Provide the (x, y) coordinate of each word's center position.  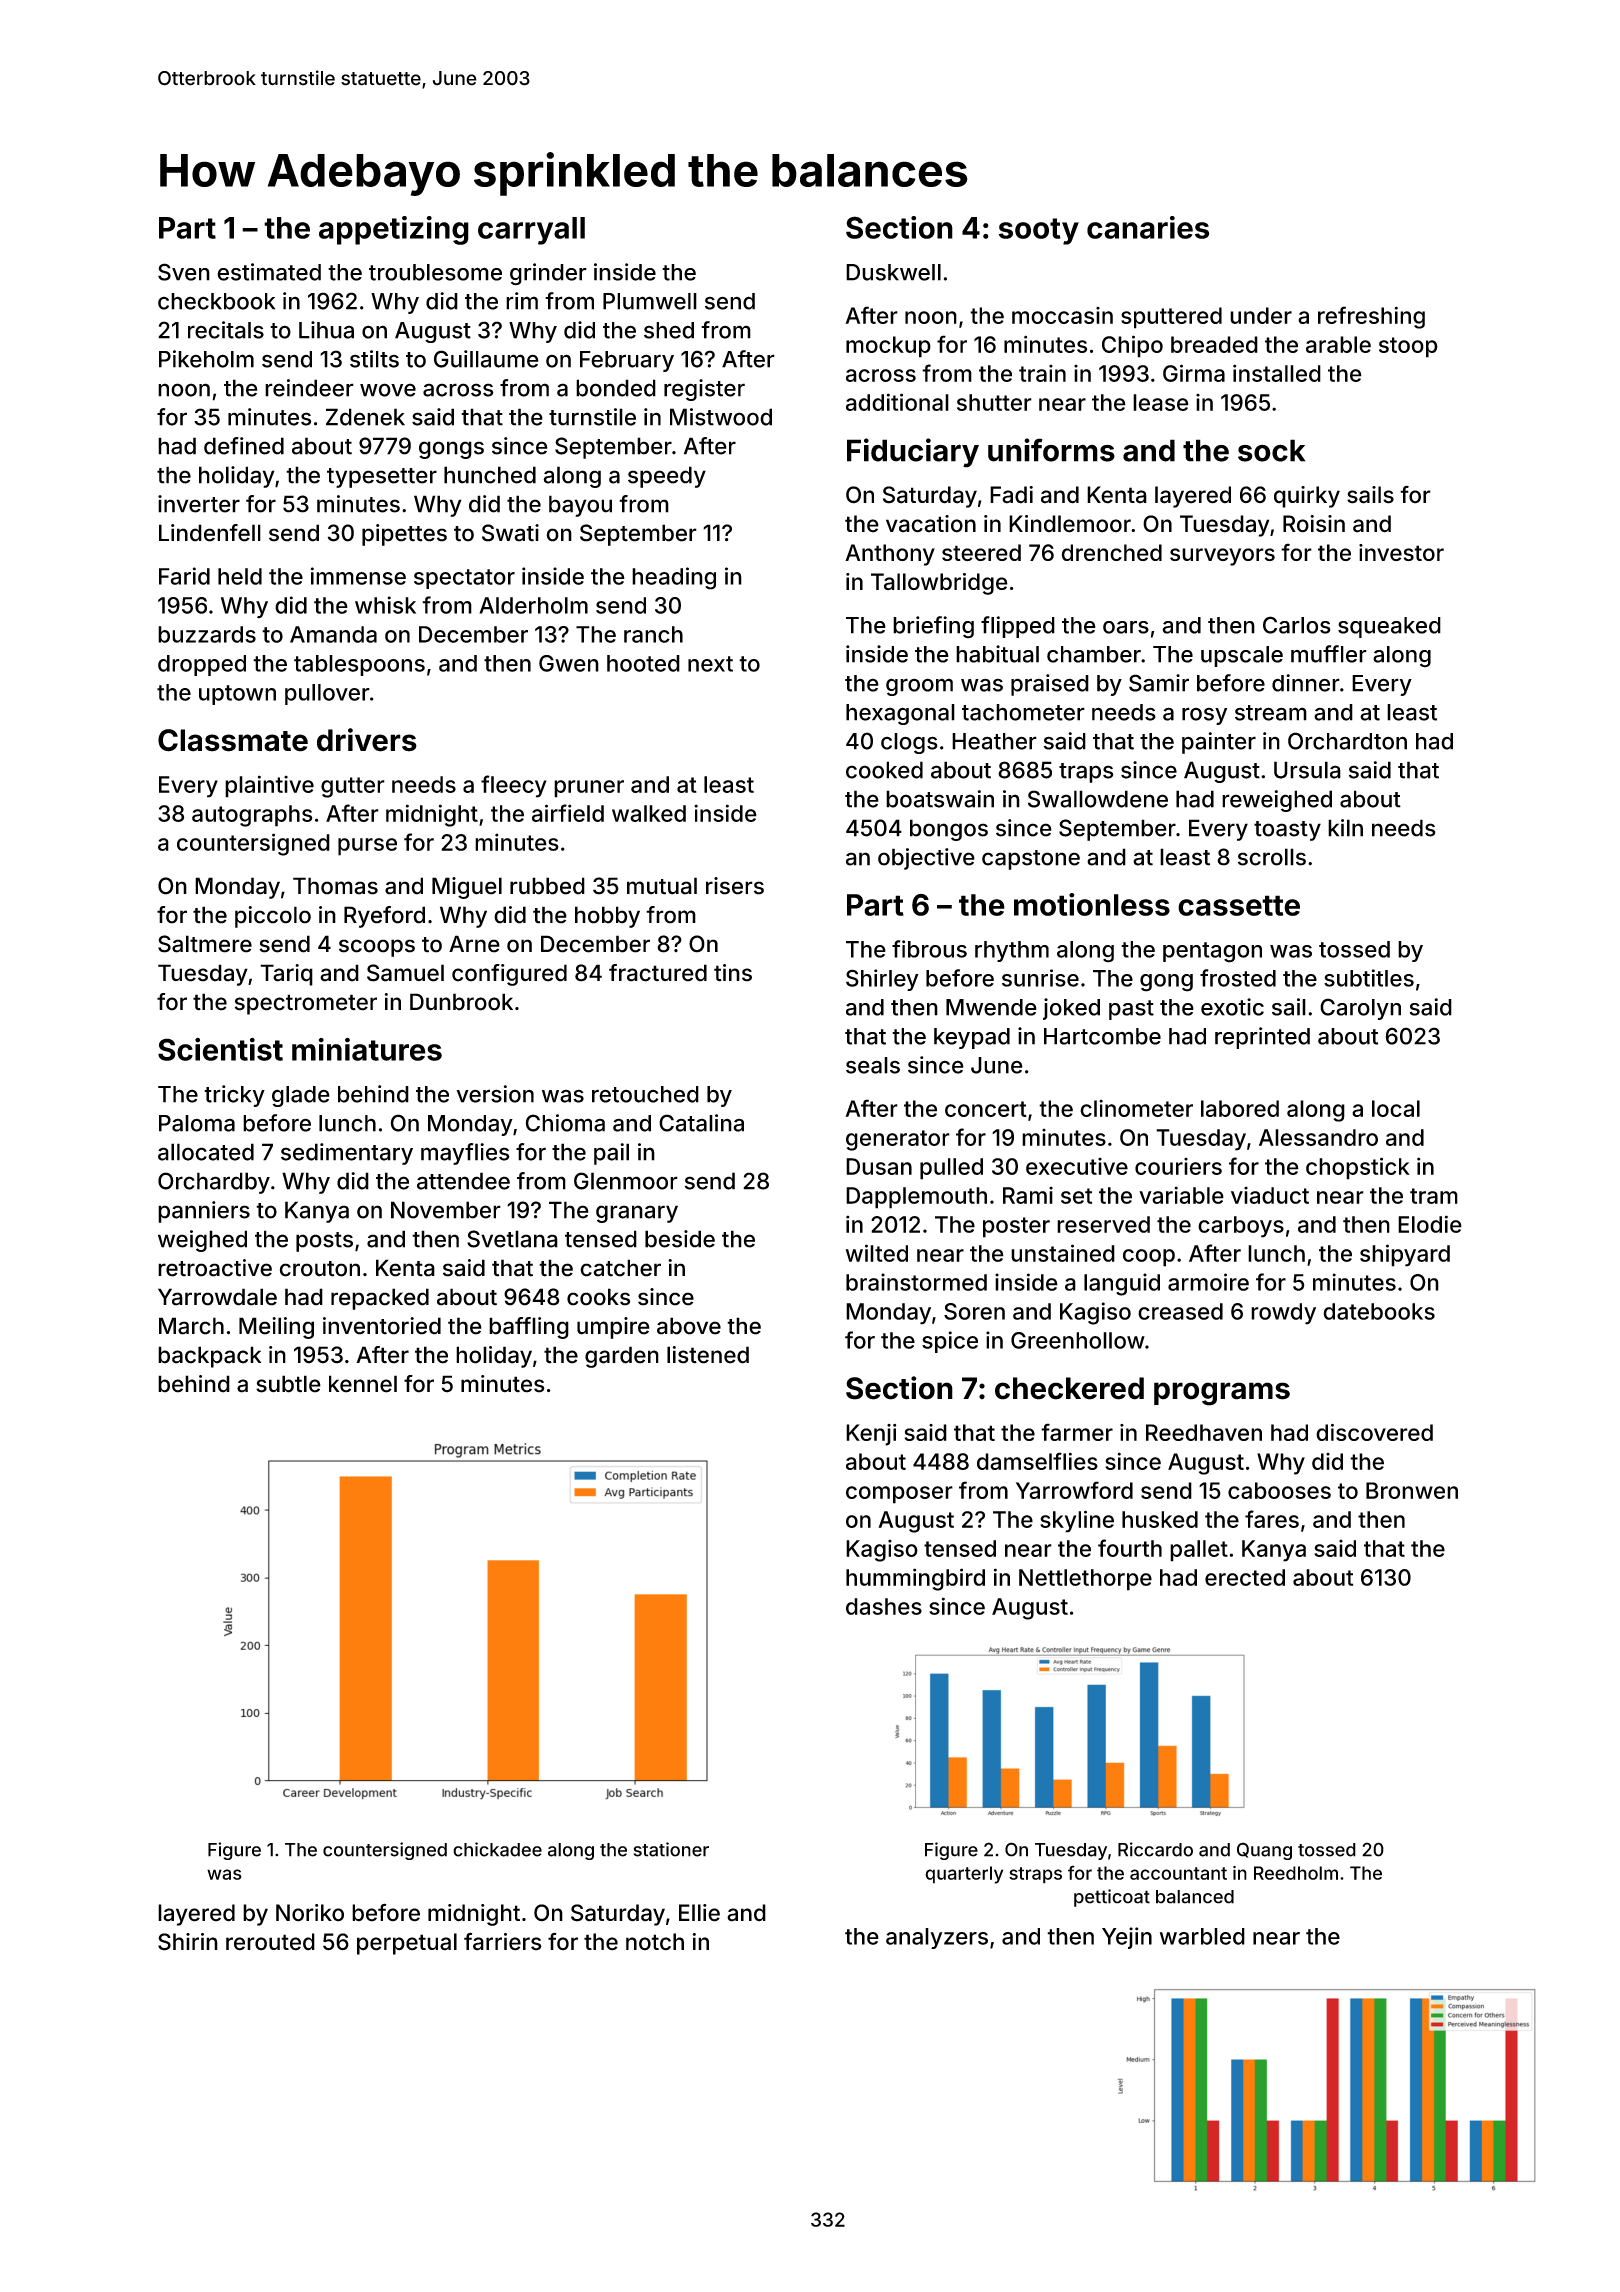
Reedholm (1296, 1873)
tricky (234, 1096)
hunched (490, 475)
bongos (949, 830)
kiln (1345, 828)
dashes (884, 1606)
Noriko (310, 1913)
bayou (580, 506)
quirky (1307, 497)
